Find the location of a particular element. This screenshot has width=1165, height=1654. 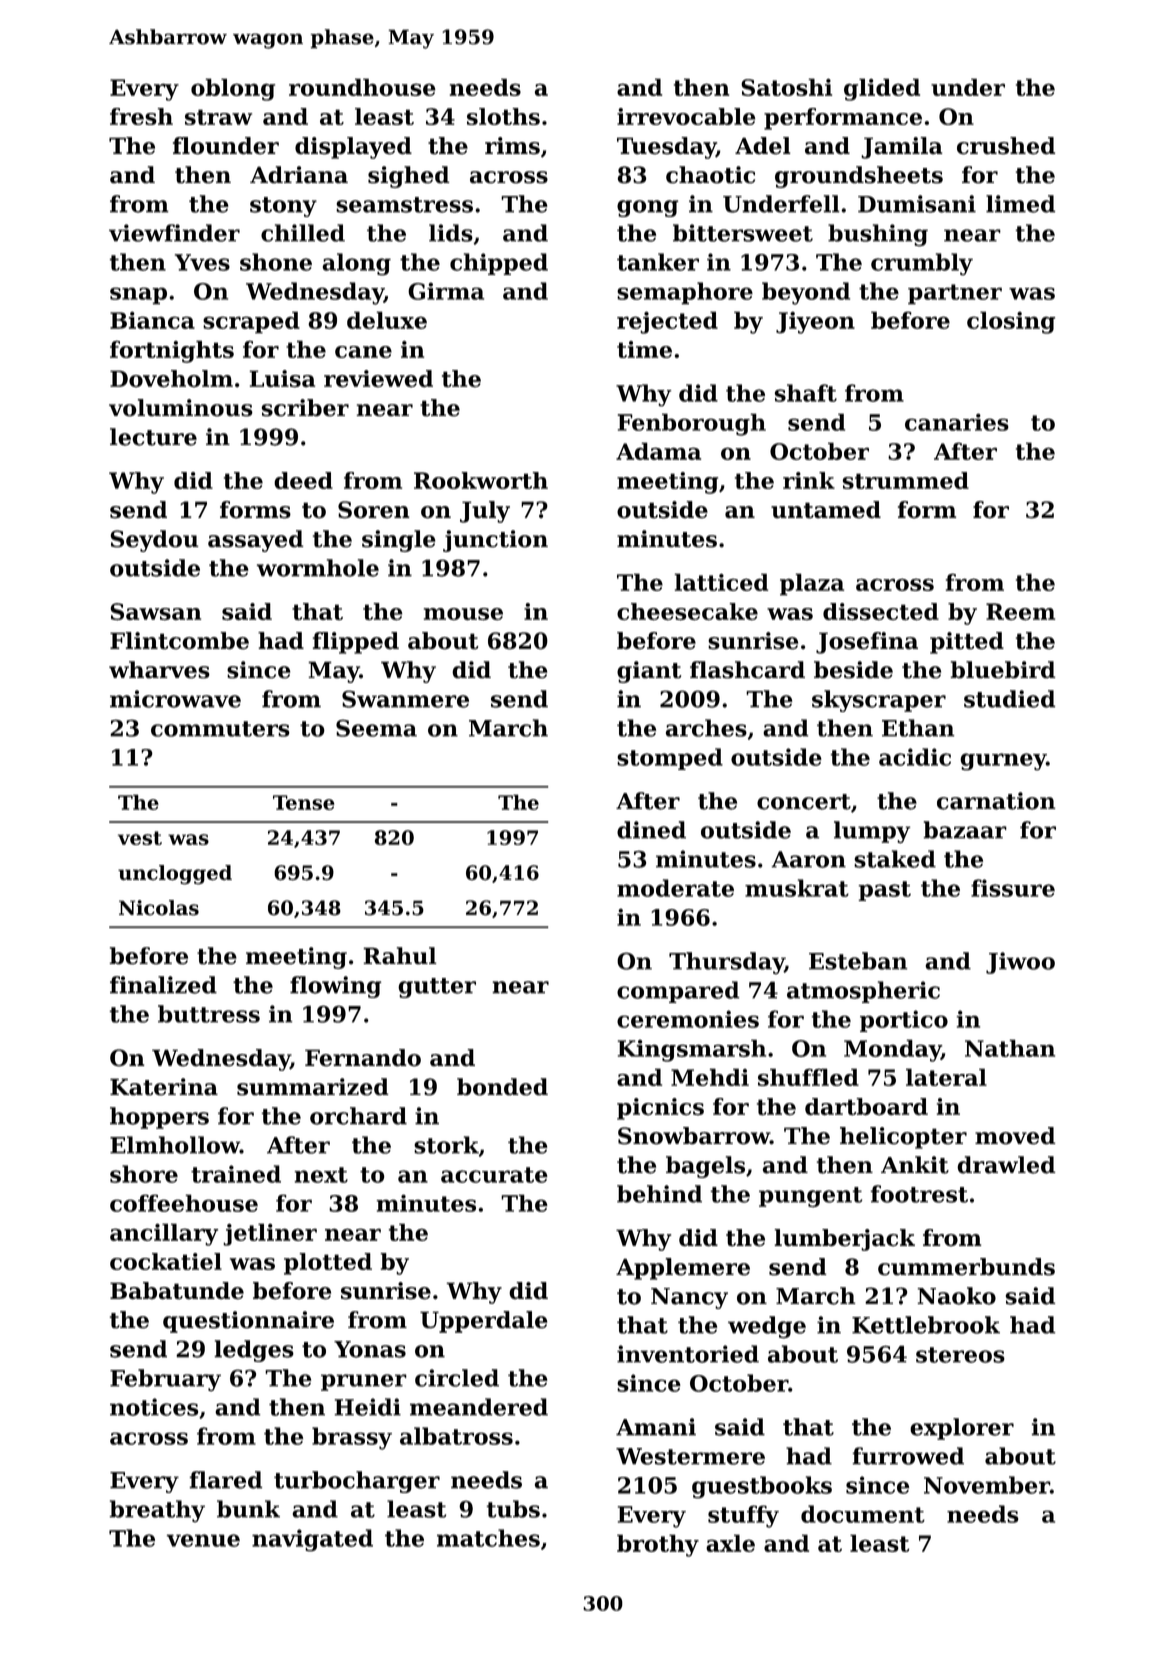

untamed is located at coordinates (826, 510).
